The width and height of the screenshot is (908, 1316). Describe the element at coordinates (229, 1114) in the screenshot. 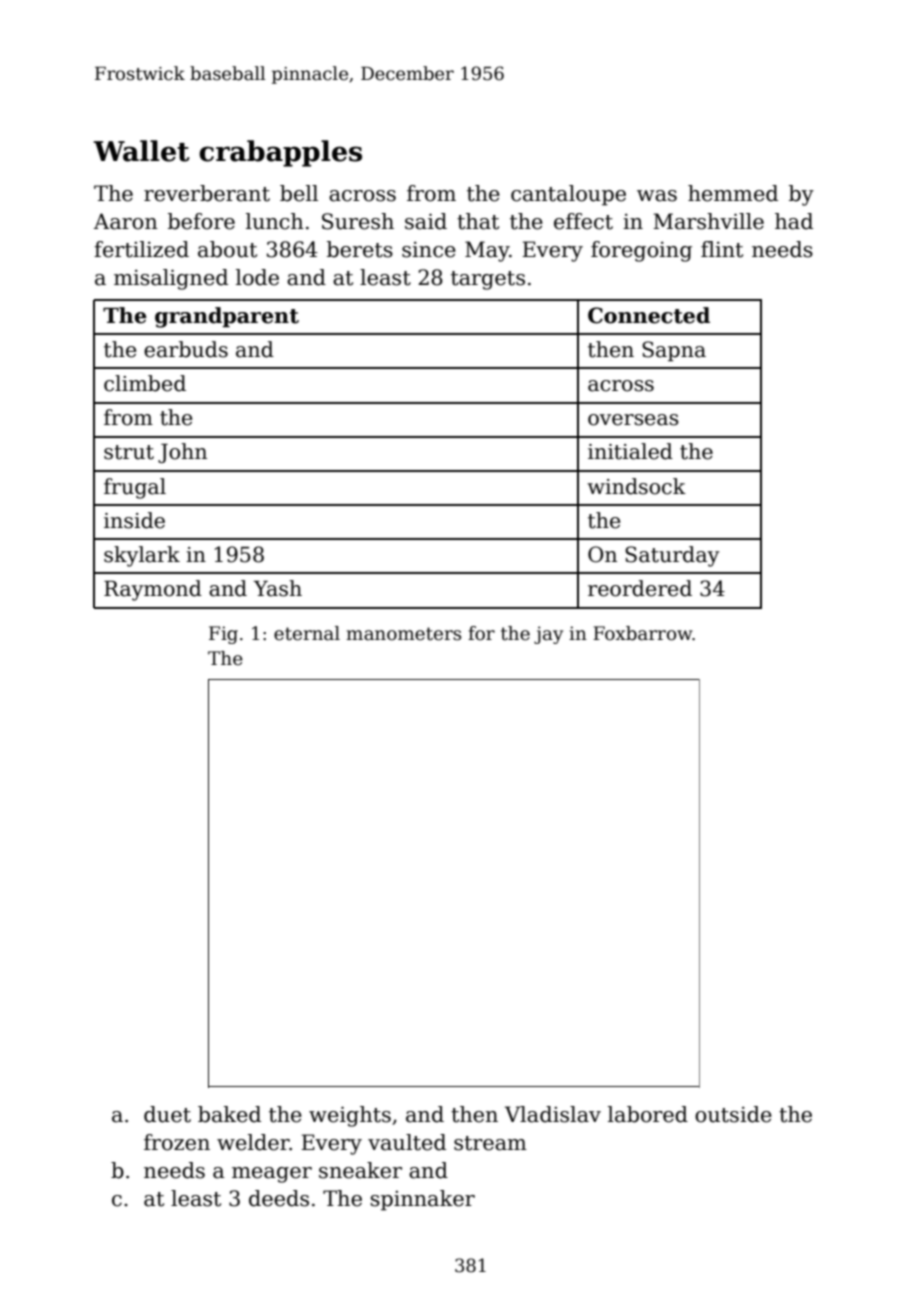

I see `baked` at that location.
